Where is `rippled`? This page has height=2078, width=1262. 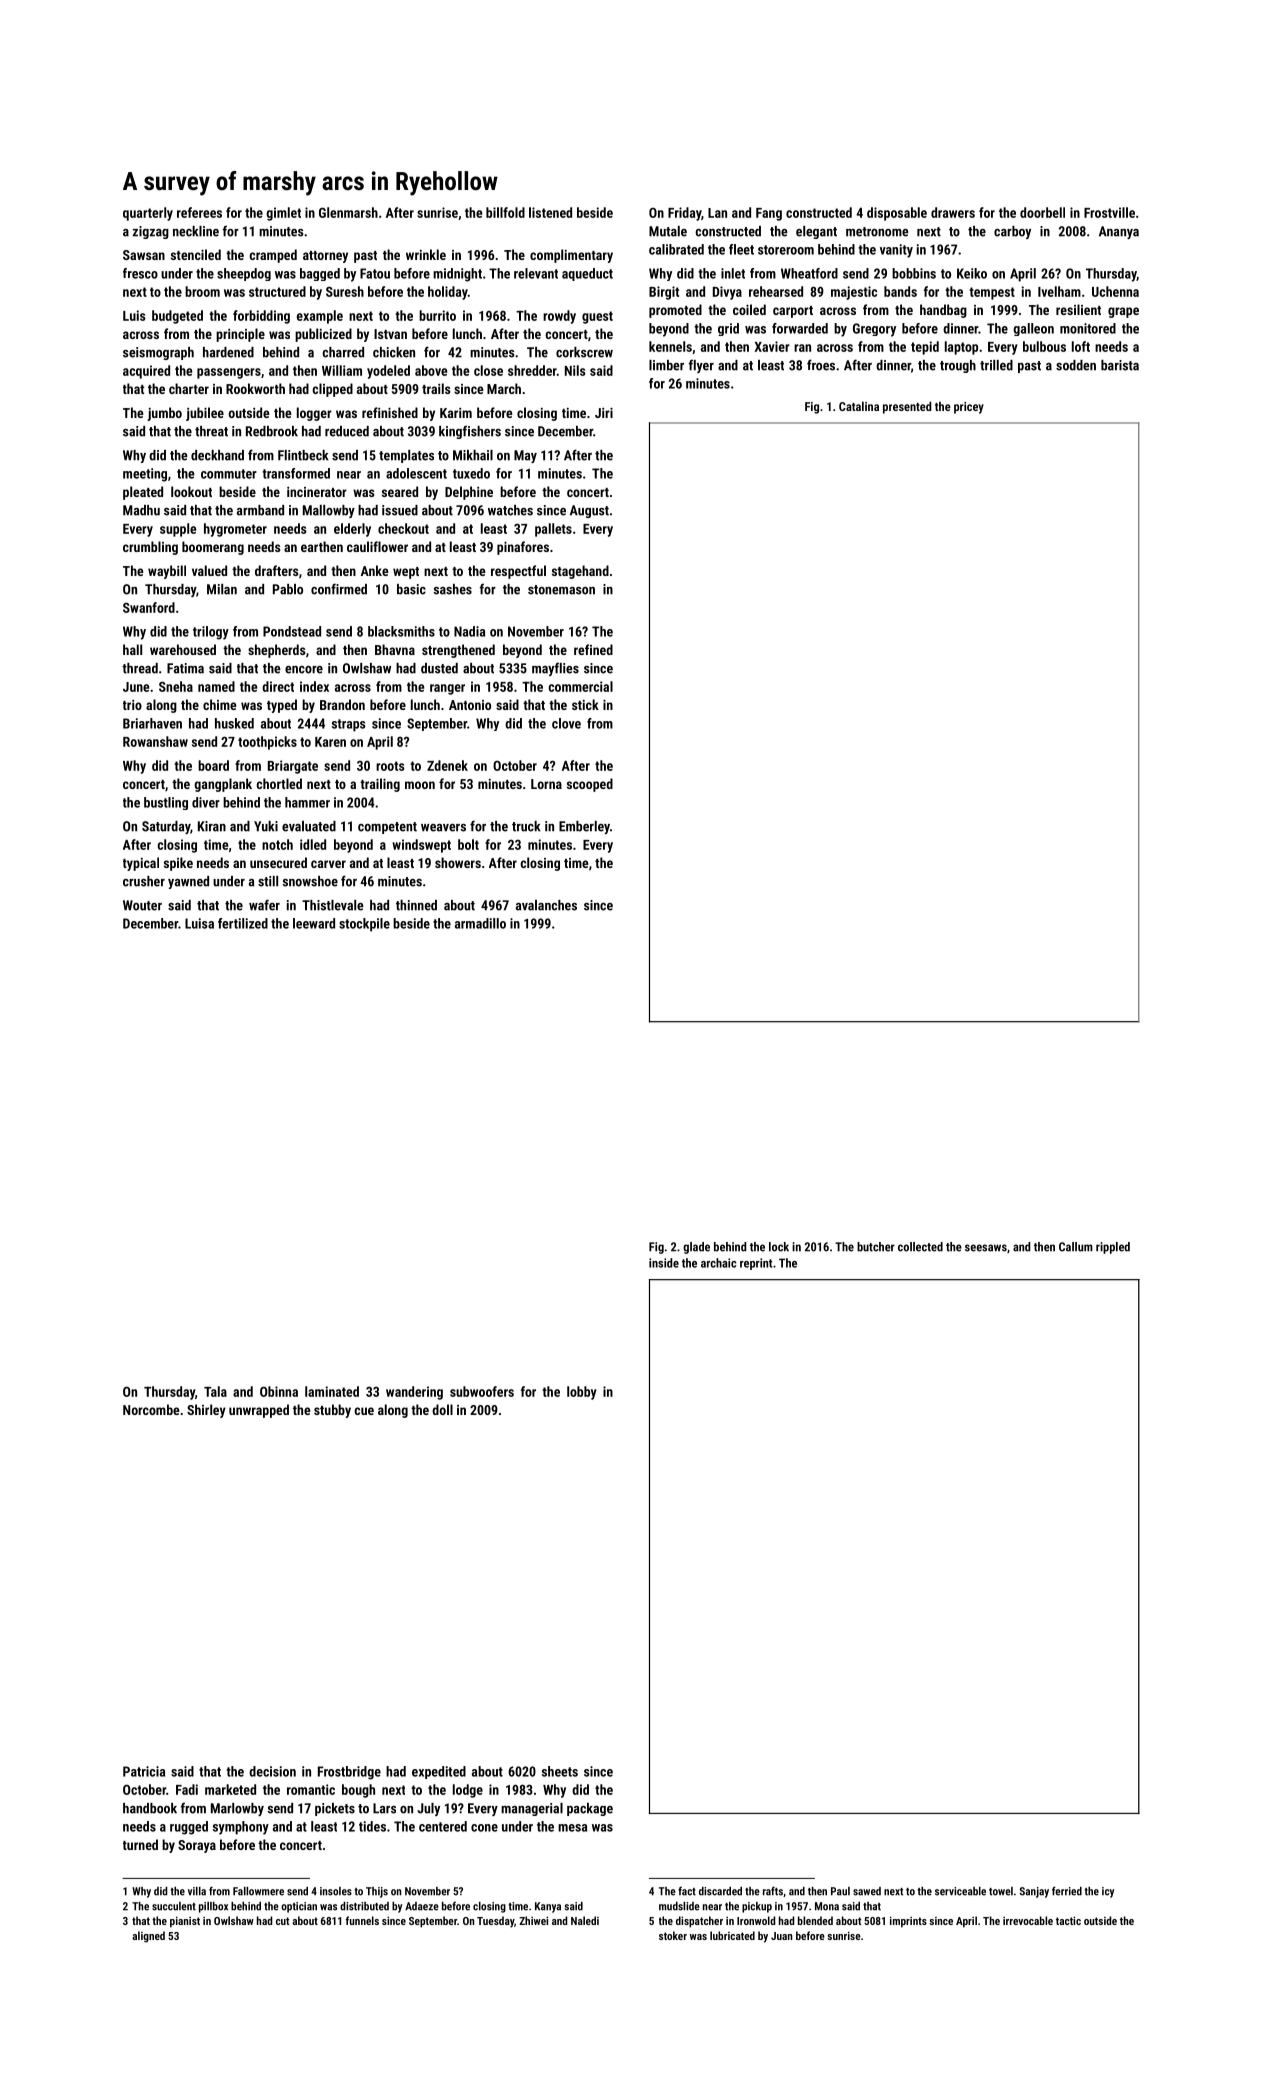
rippled is located at coordinates (1113, 1248).
